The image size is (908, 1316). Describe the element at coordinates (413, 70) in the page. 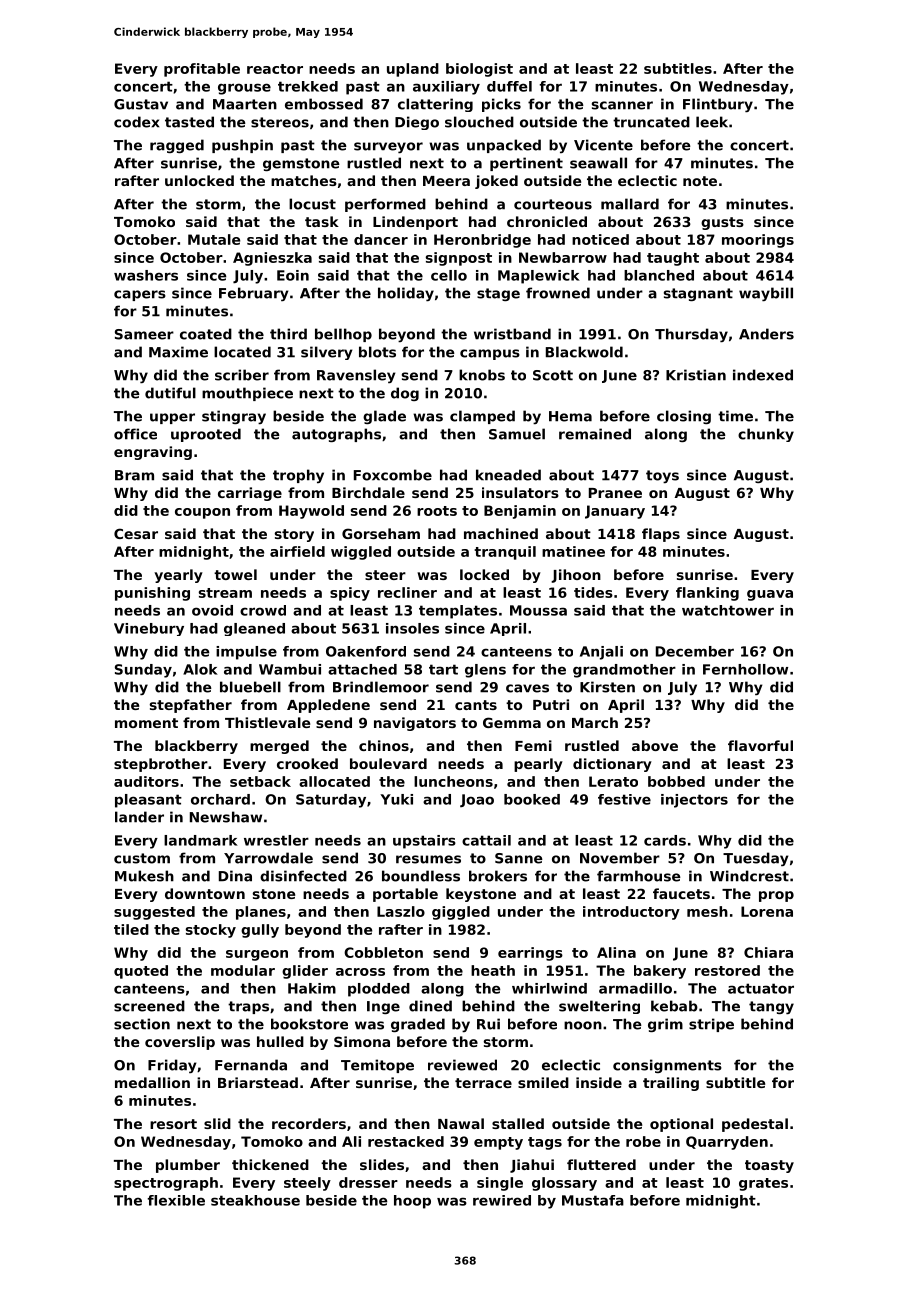

I see `upland` at that location.
